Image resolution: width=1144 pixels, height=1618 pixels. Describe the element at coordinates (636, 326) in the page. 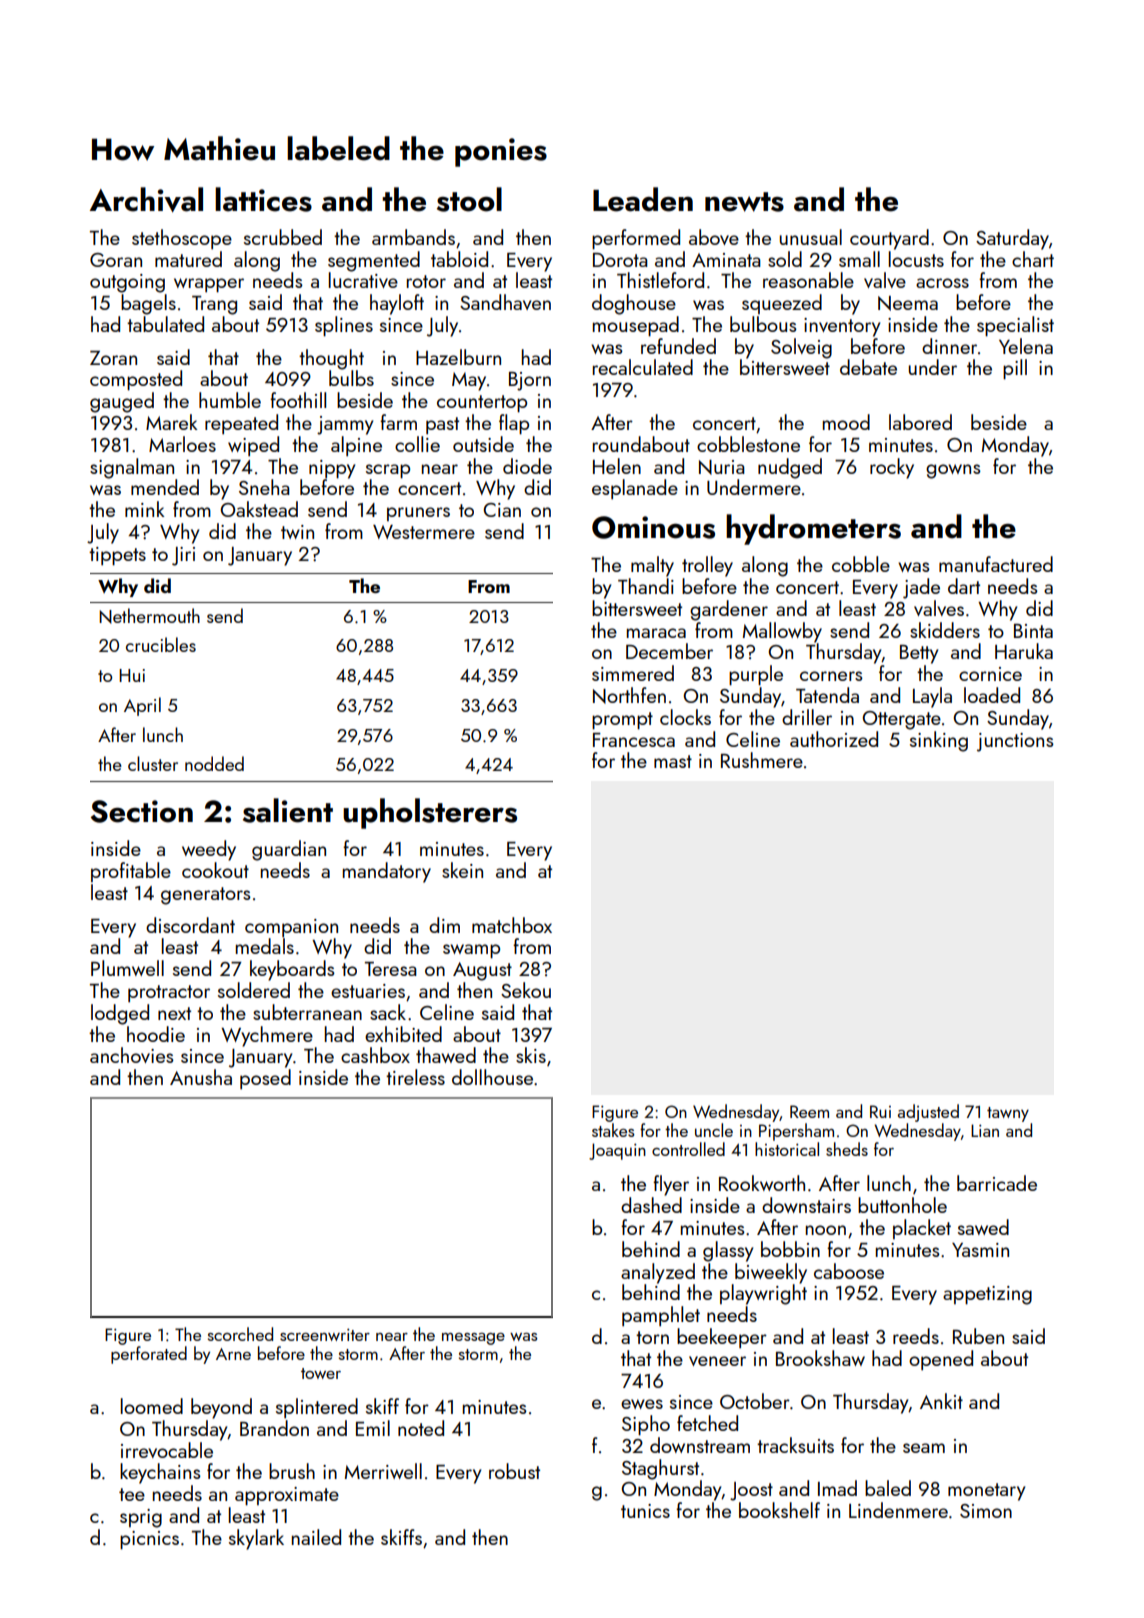

I see `mousepad` at that location.
